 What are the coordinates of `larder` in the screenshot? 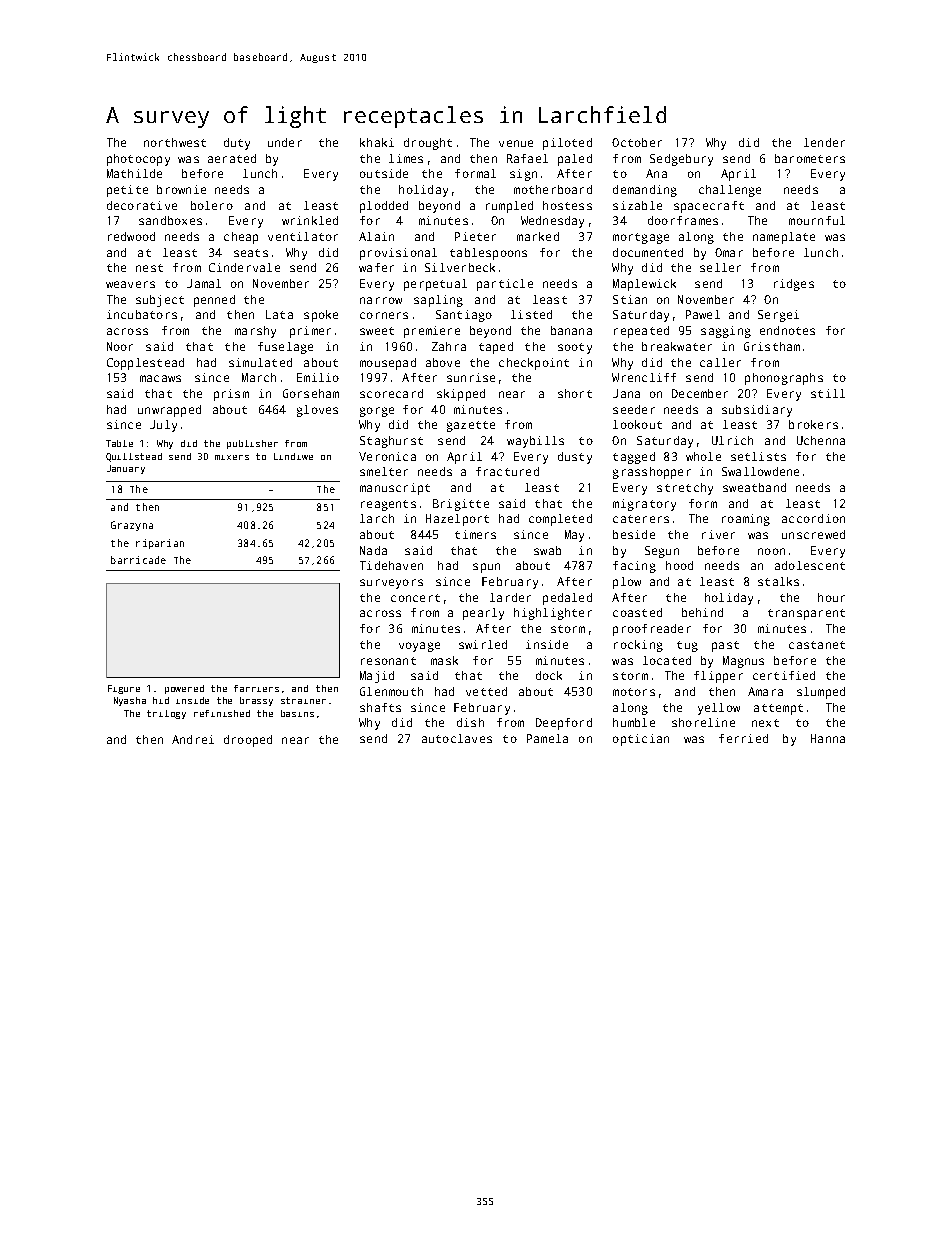 It's located at (510, 597).
